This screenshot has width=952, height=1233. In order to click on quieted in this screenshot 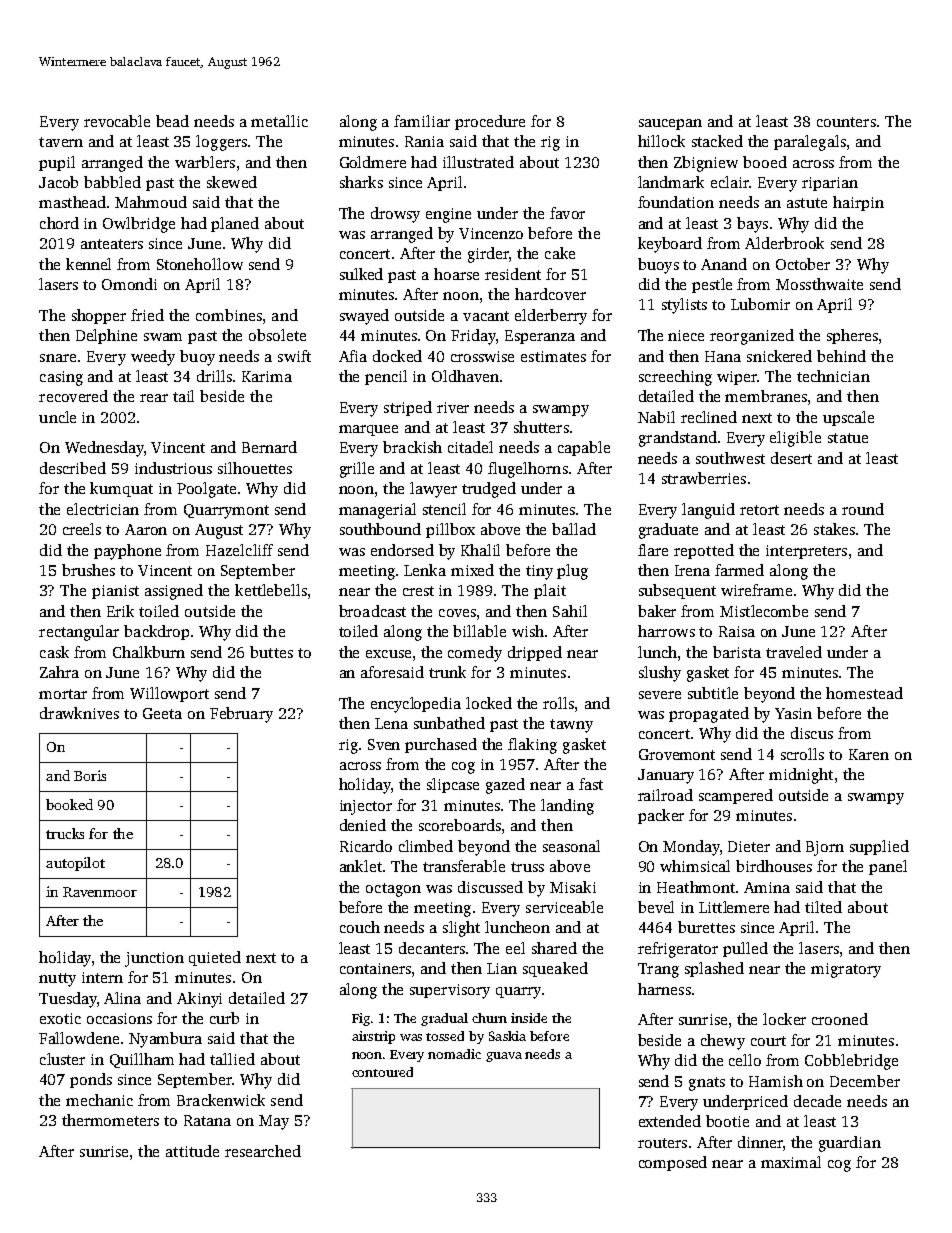, I will do `click(215, 958)`.
